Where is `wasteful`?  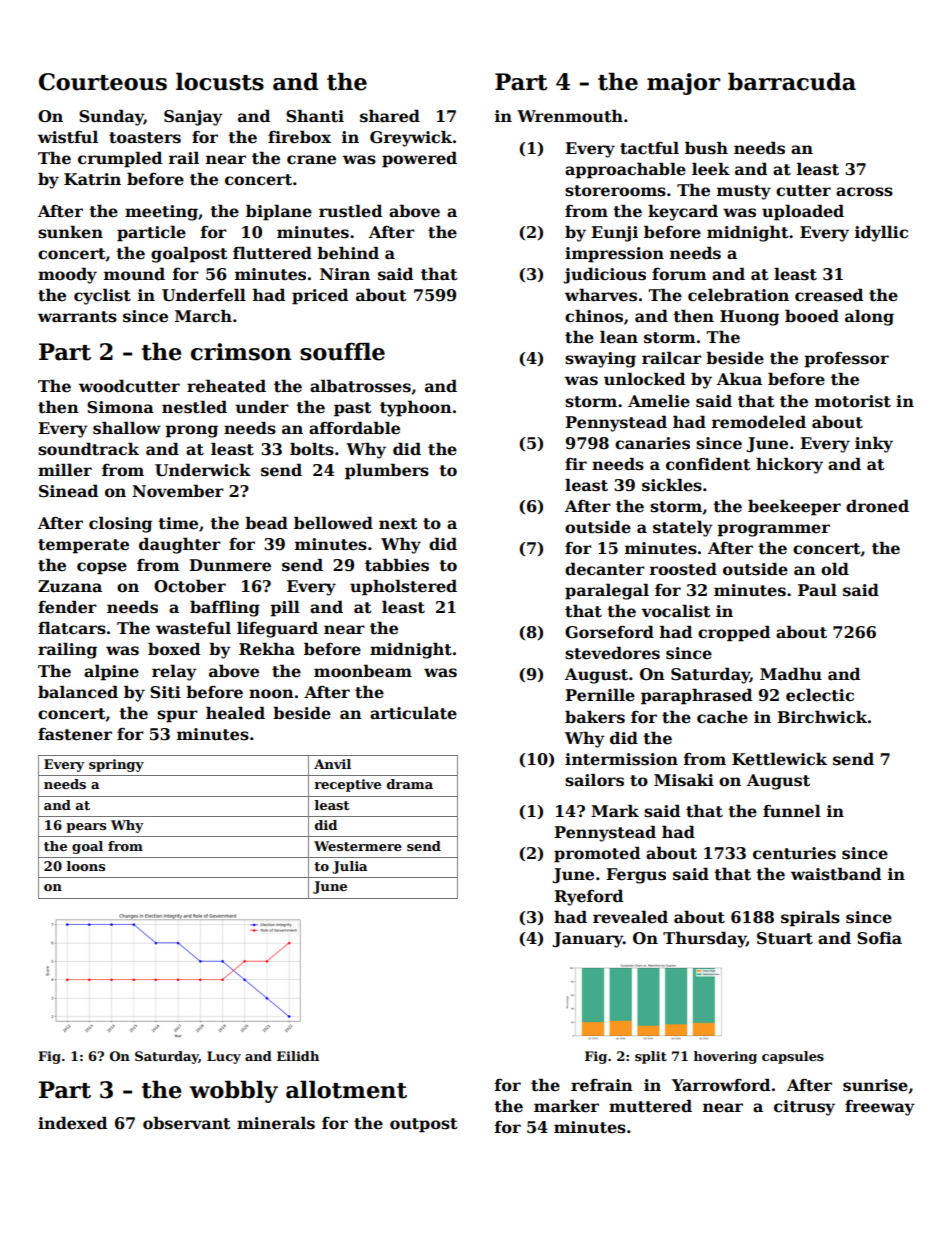 wasteful is located at coordinates (193, 628).
